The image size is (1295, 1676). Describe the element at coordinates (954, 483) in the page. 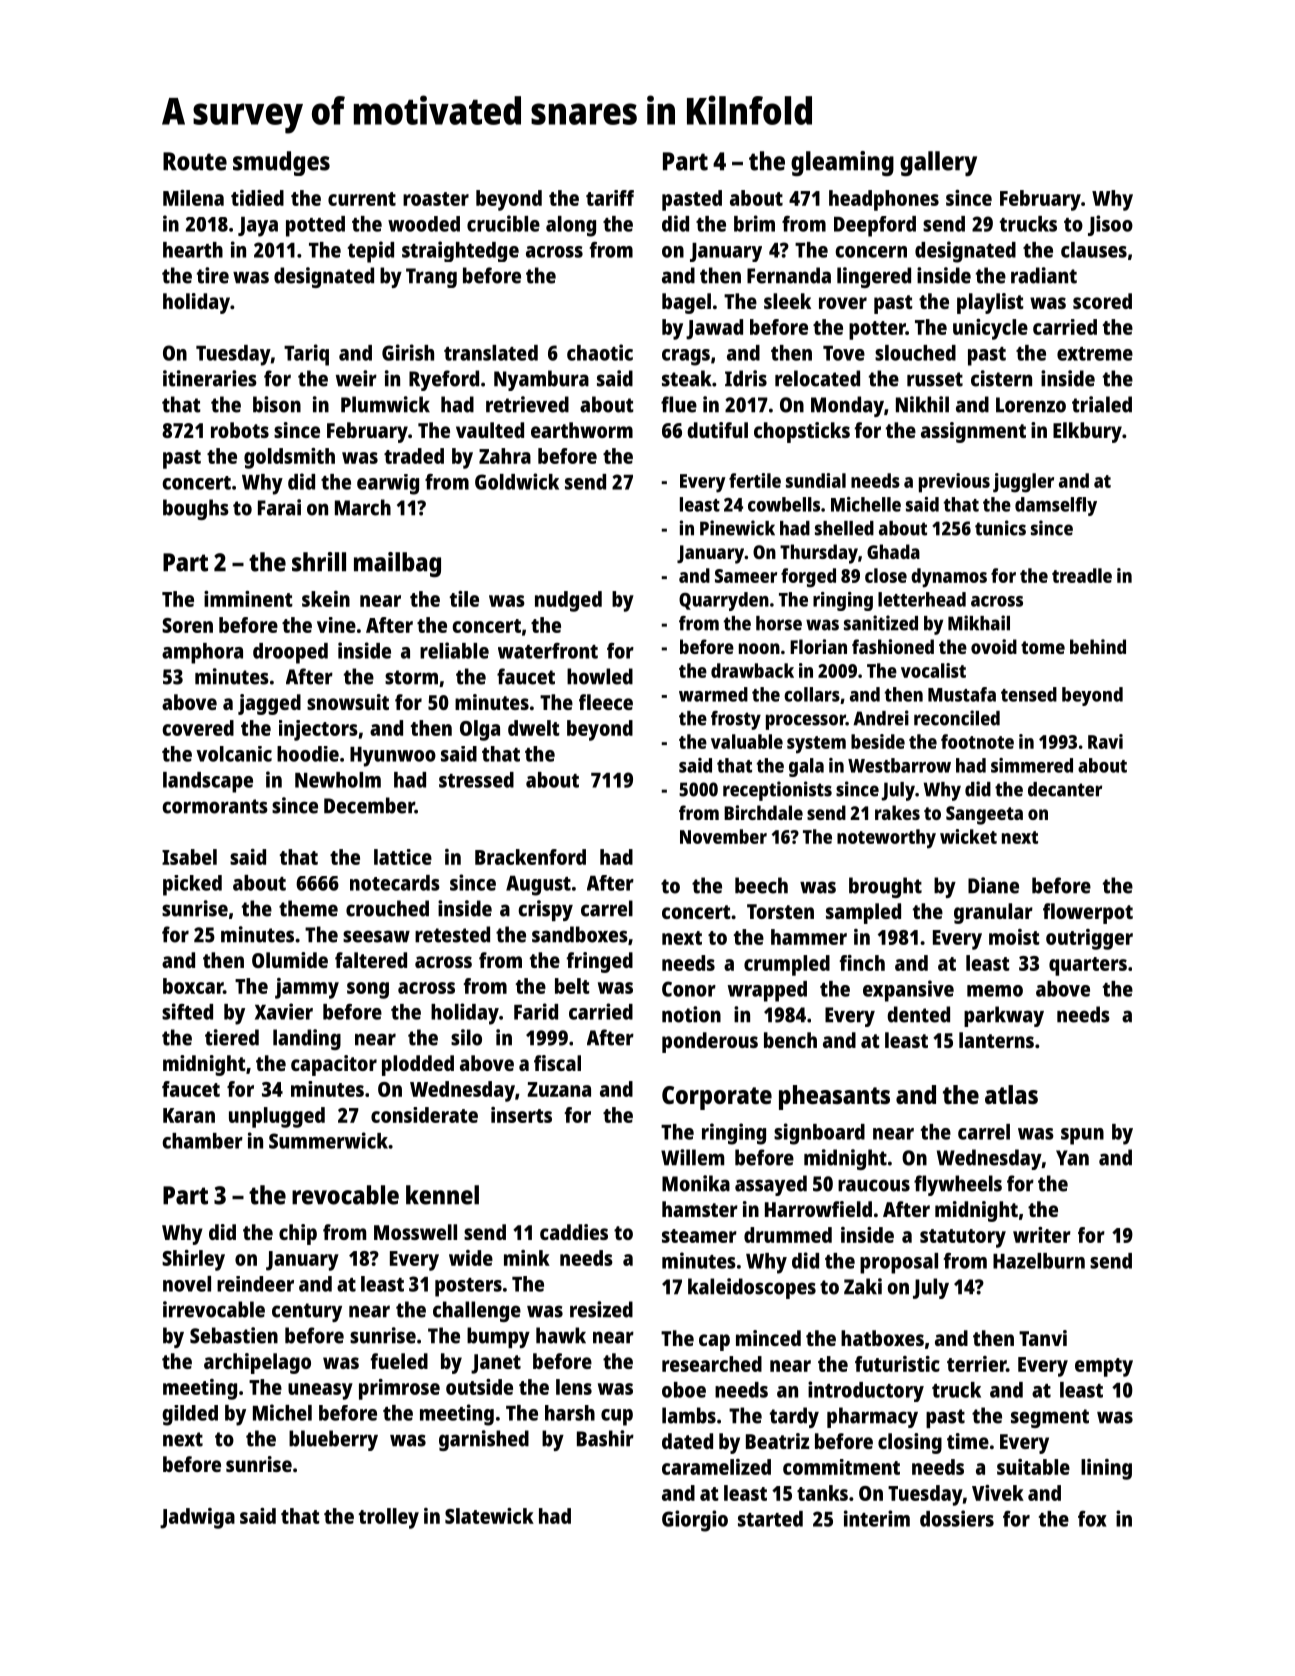

I see `previous` at that location.
